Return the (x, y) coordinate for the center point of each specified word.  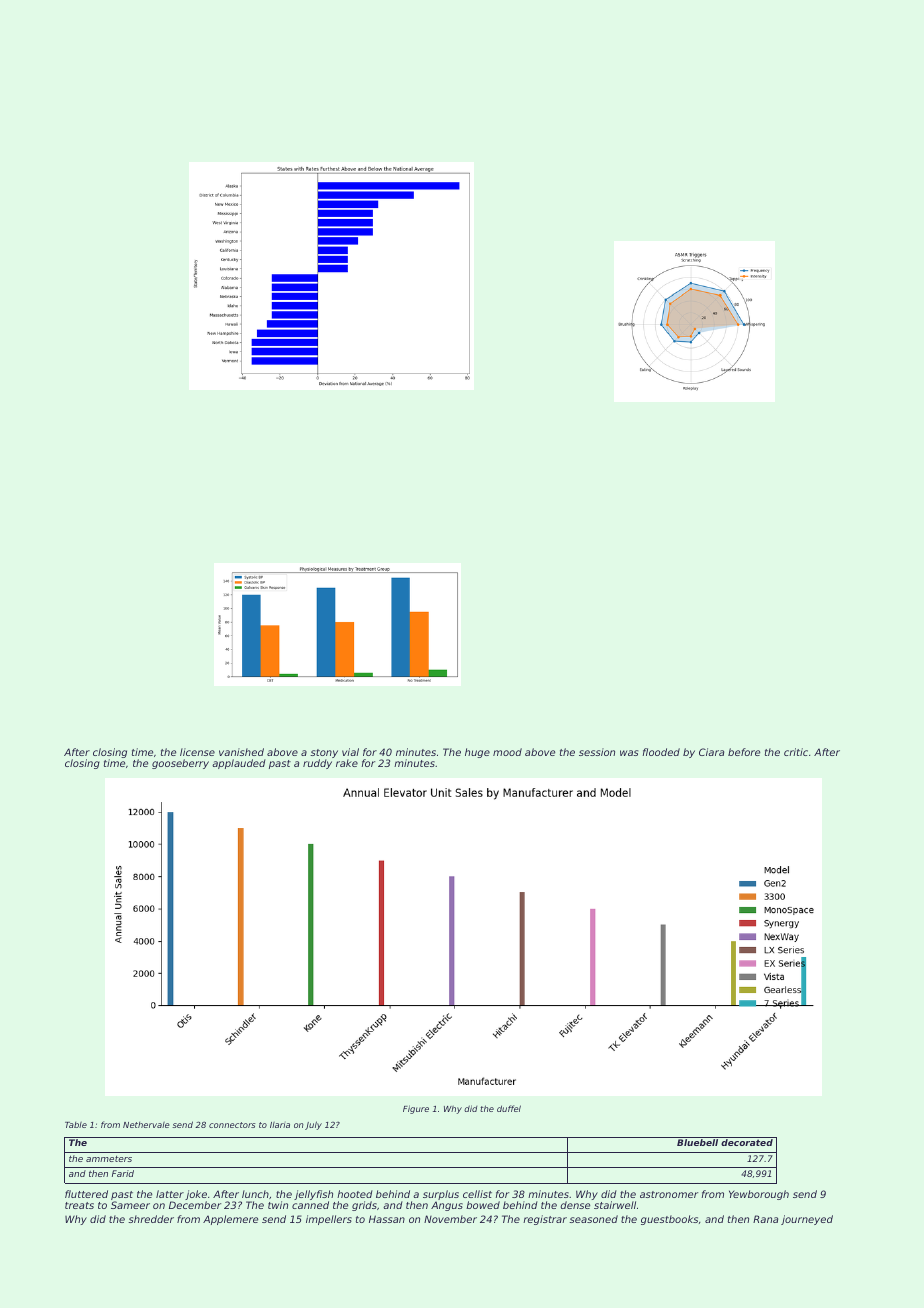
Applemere (230, 1220)
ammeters (109, 1159)
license (197, 752)
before (744, 752)
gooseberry (180, 764)
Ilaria (280, 1125)
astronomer (669, 1194)
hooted (355, 1194)
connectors (232, 1125)
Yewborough (759, 1195)
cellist (477, 1194)
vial (350, 752)
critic (796, 752)
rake (347, 763)
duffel (509, 1108)
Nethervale (146, 1125)
